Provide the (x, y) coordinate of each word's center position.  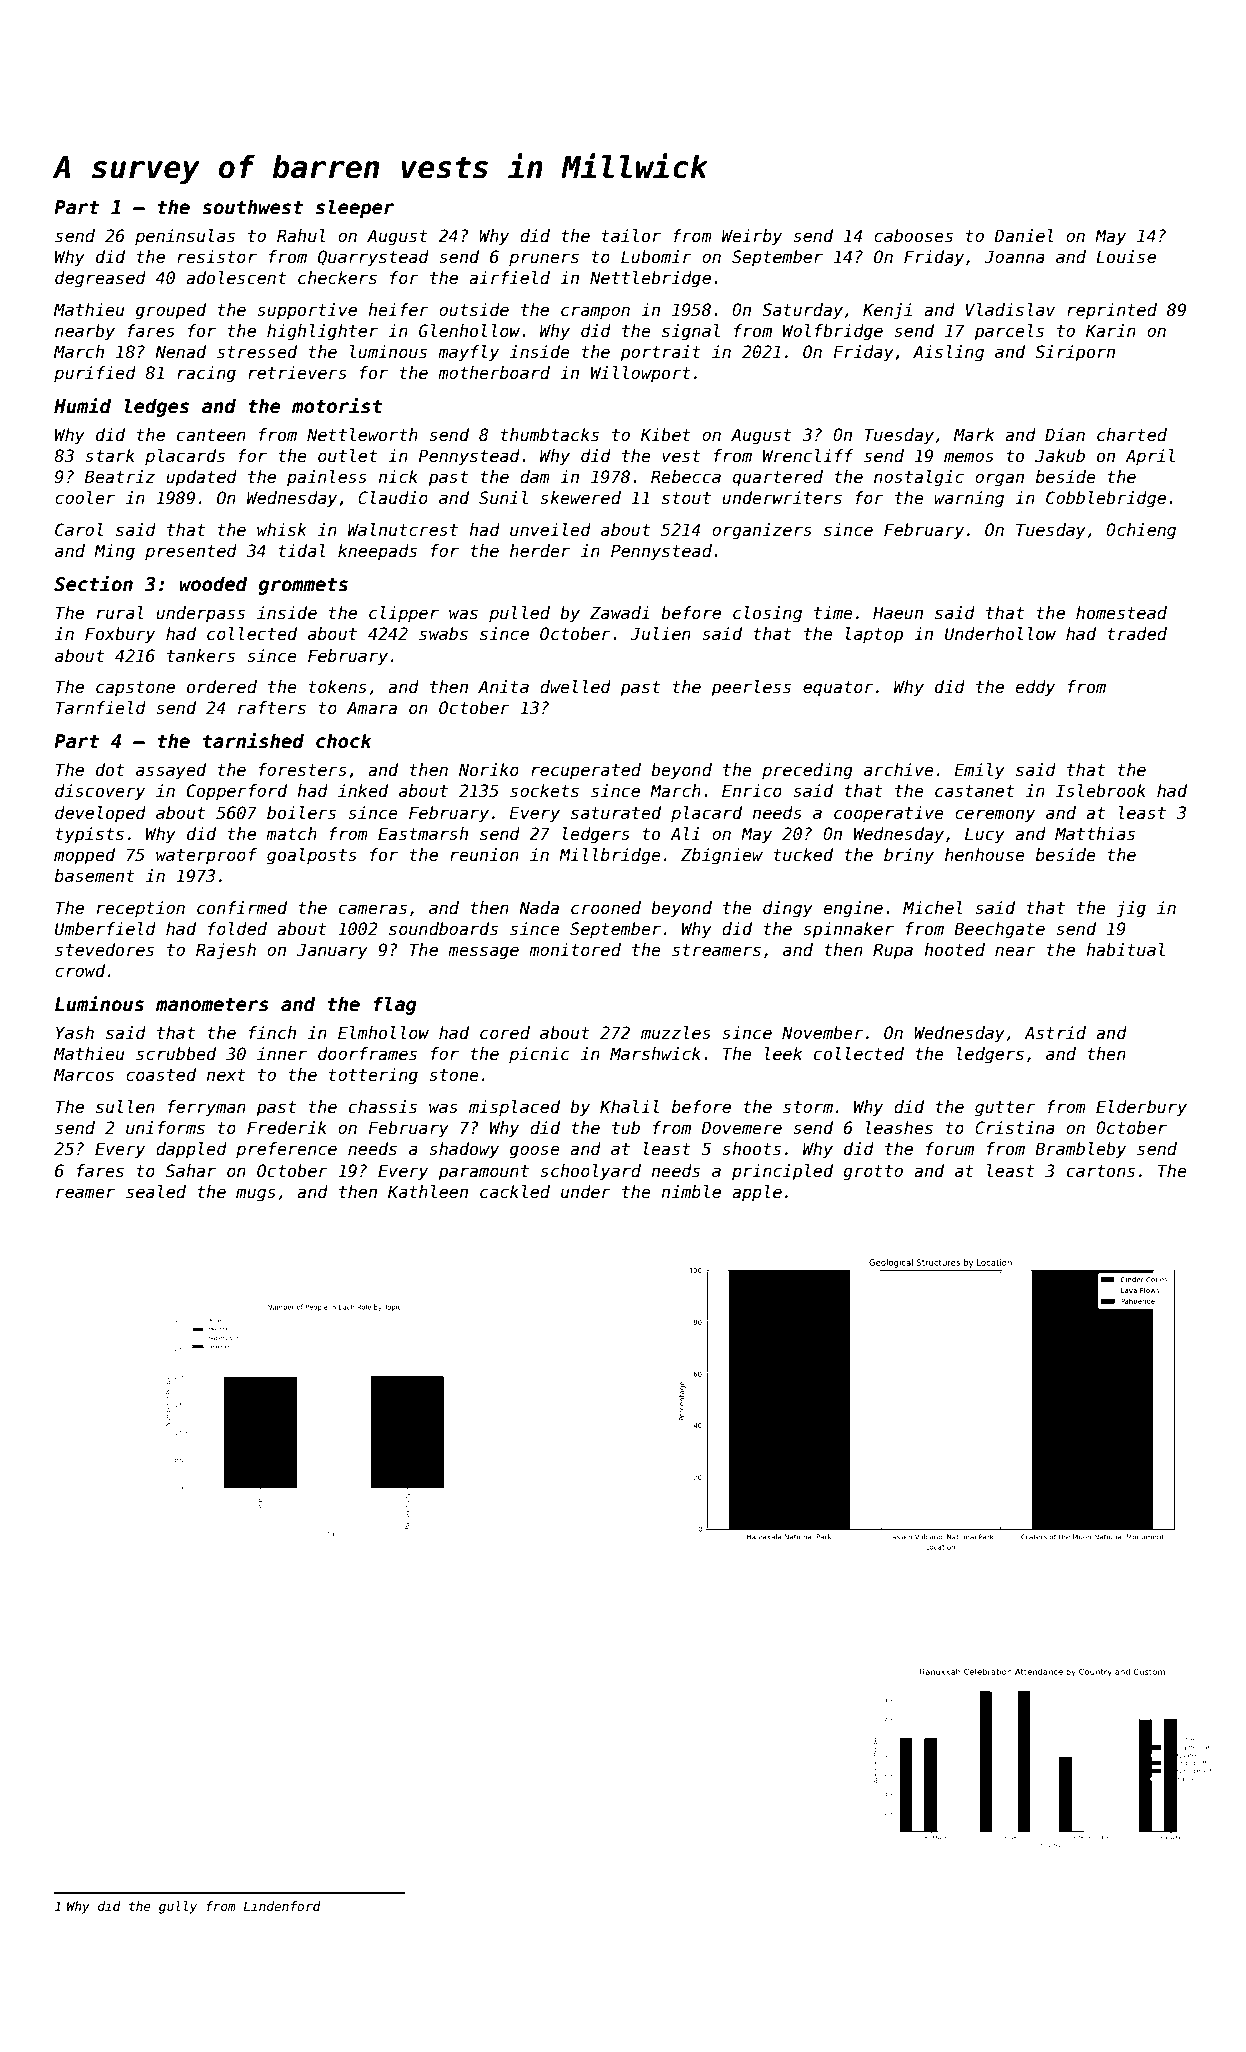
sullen (125, 1107)
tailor (631, 235)
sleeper (355, 208)
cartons (1101, 1171)
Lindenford (282, 1906)
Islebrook (1101, 791)
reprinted (1112, 311)
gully (178, 1907)
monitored (575, 950)
